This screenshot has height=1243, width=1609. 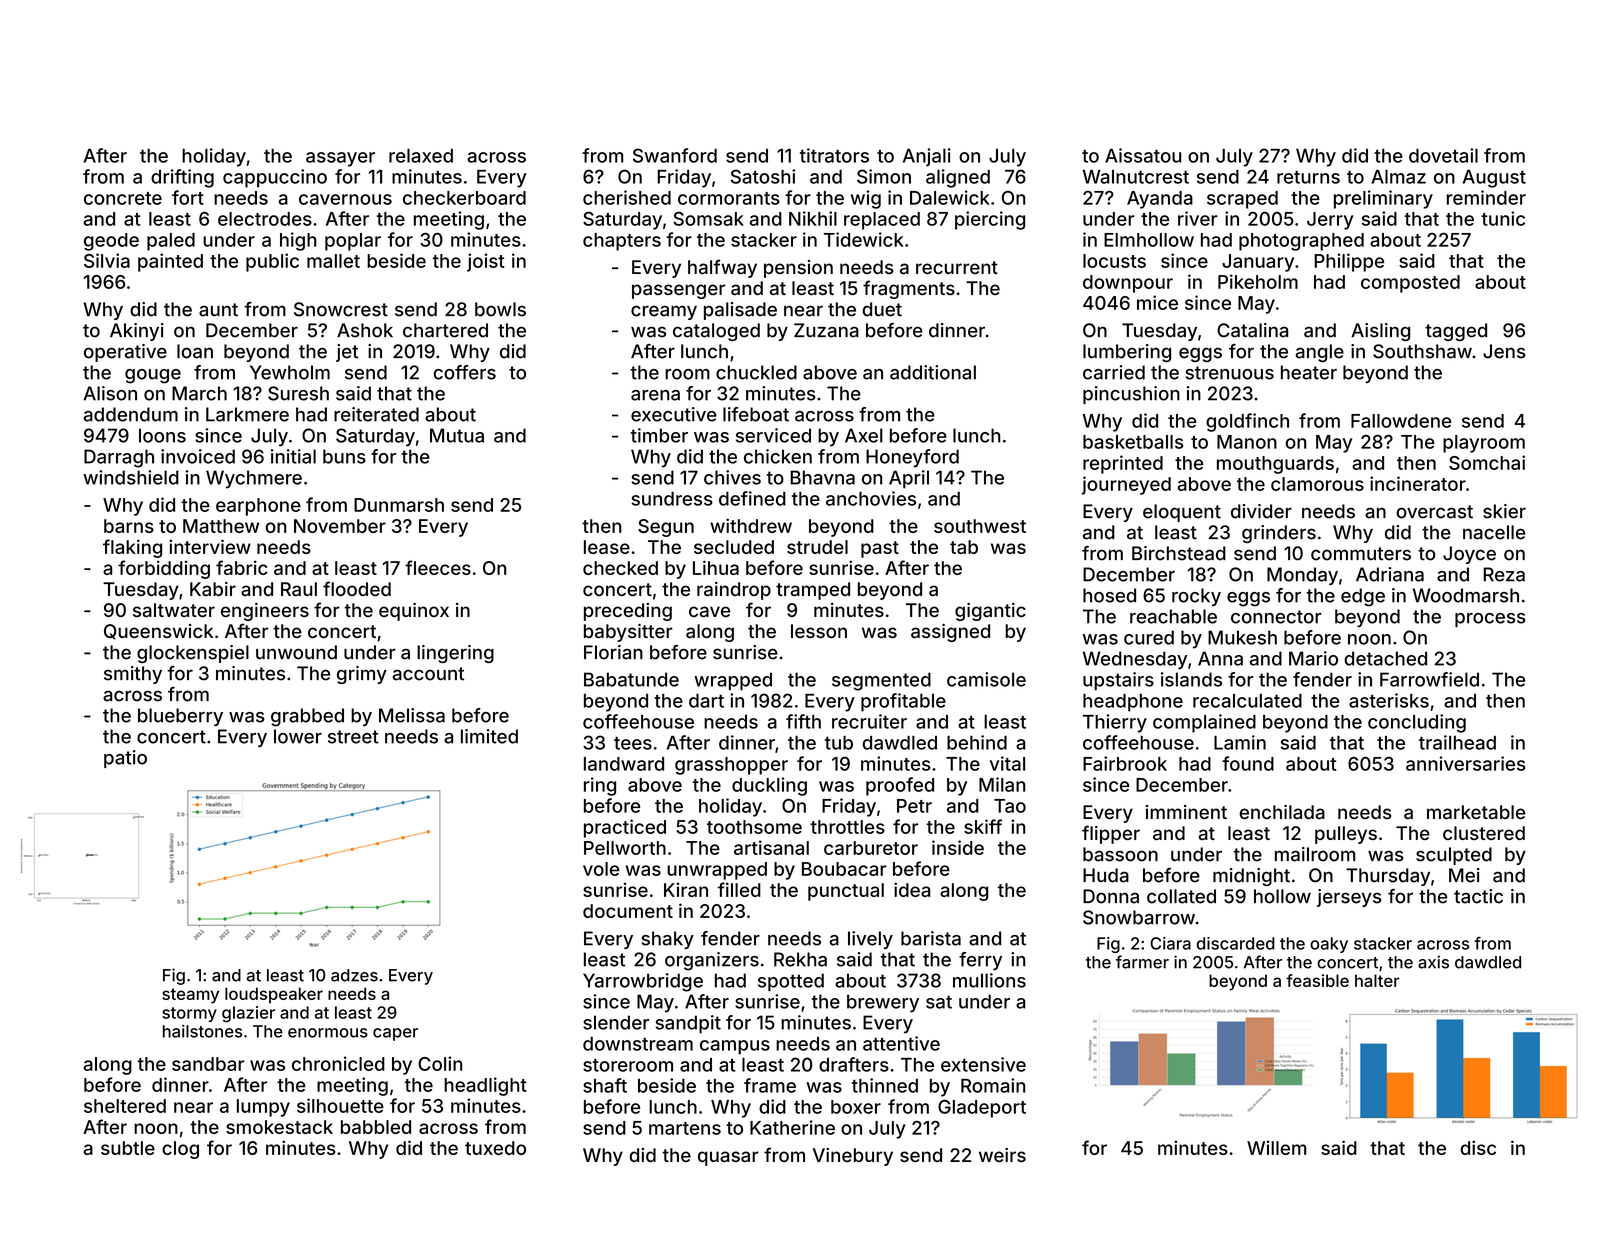 I want to click on duckling, so click(x=769, y=786).
